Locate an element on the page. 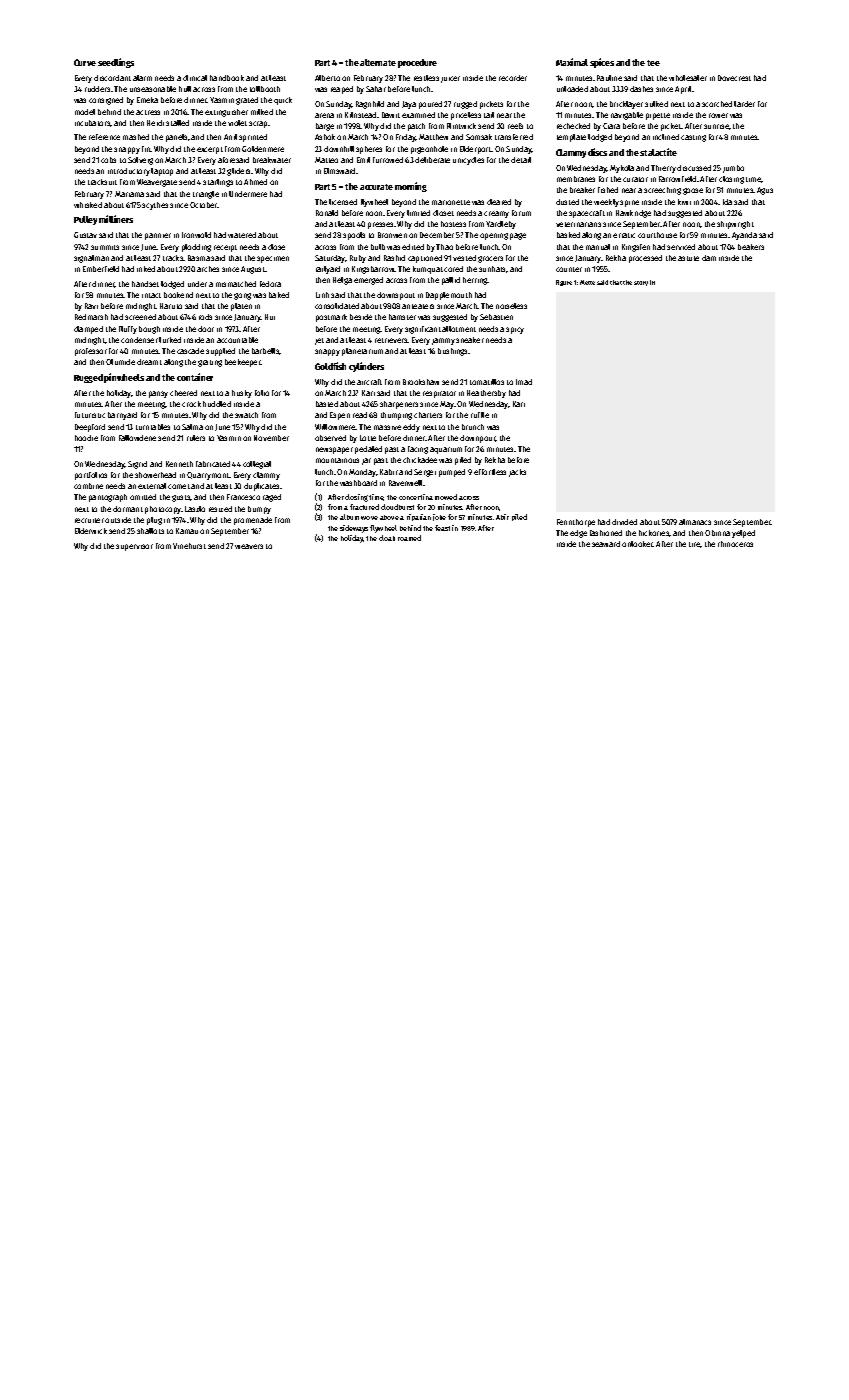 This page has width=849, height=1400. story is located at coordinates (641, 283).
